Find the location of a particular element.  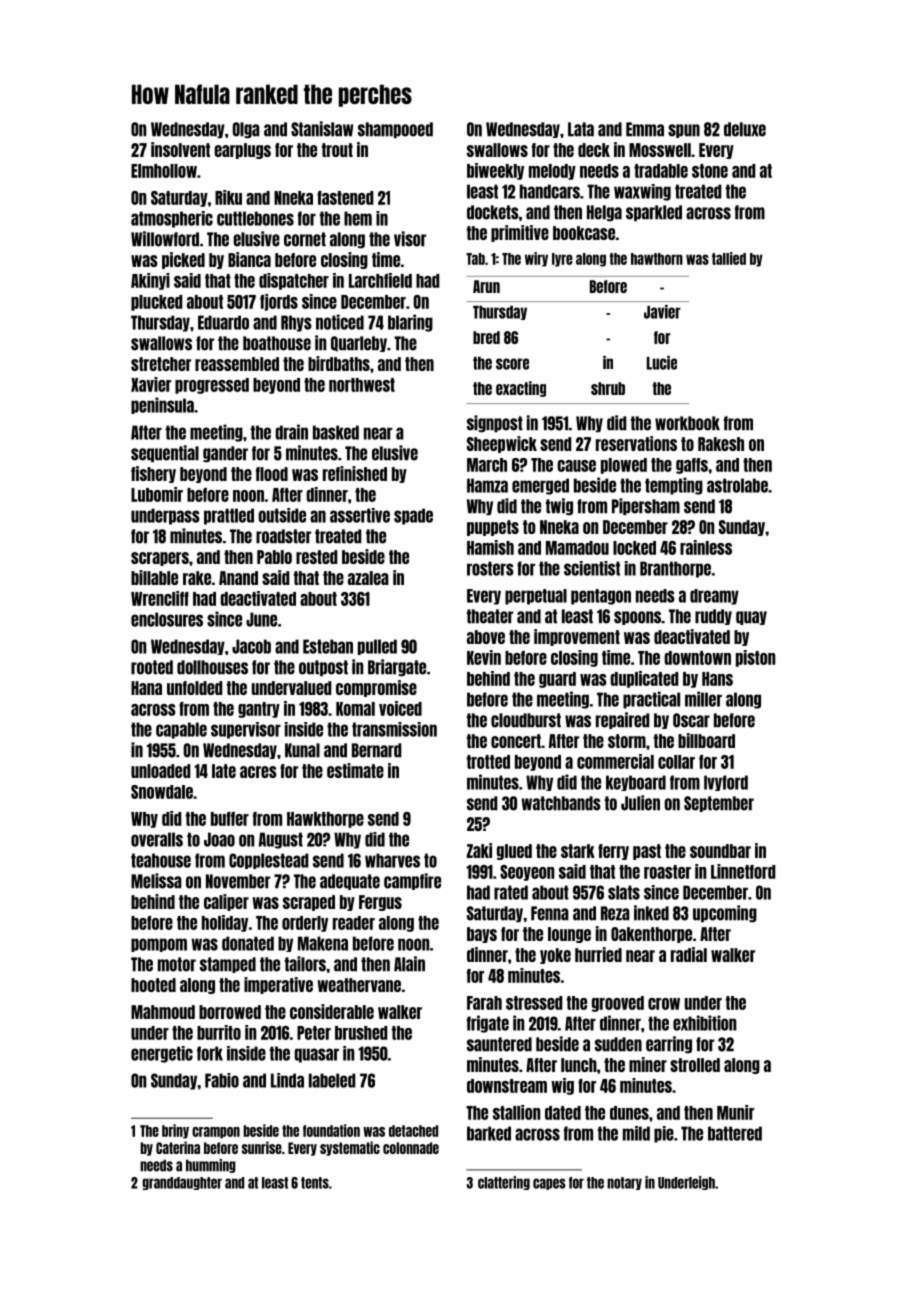

Elmhollow is located at coordinates (164, 171).
